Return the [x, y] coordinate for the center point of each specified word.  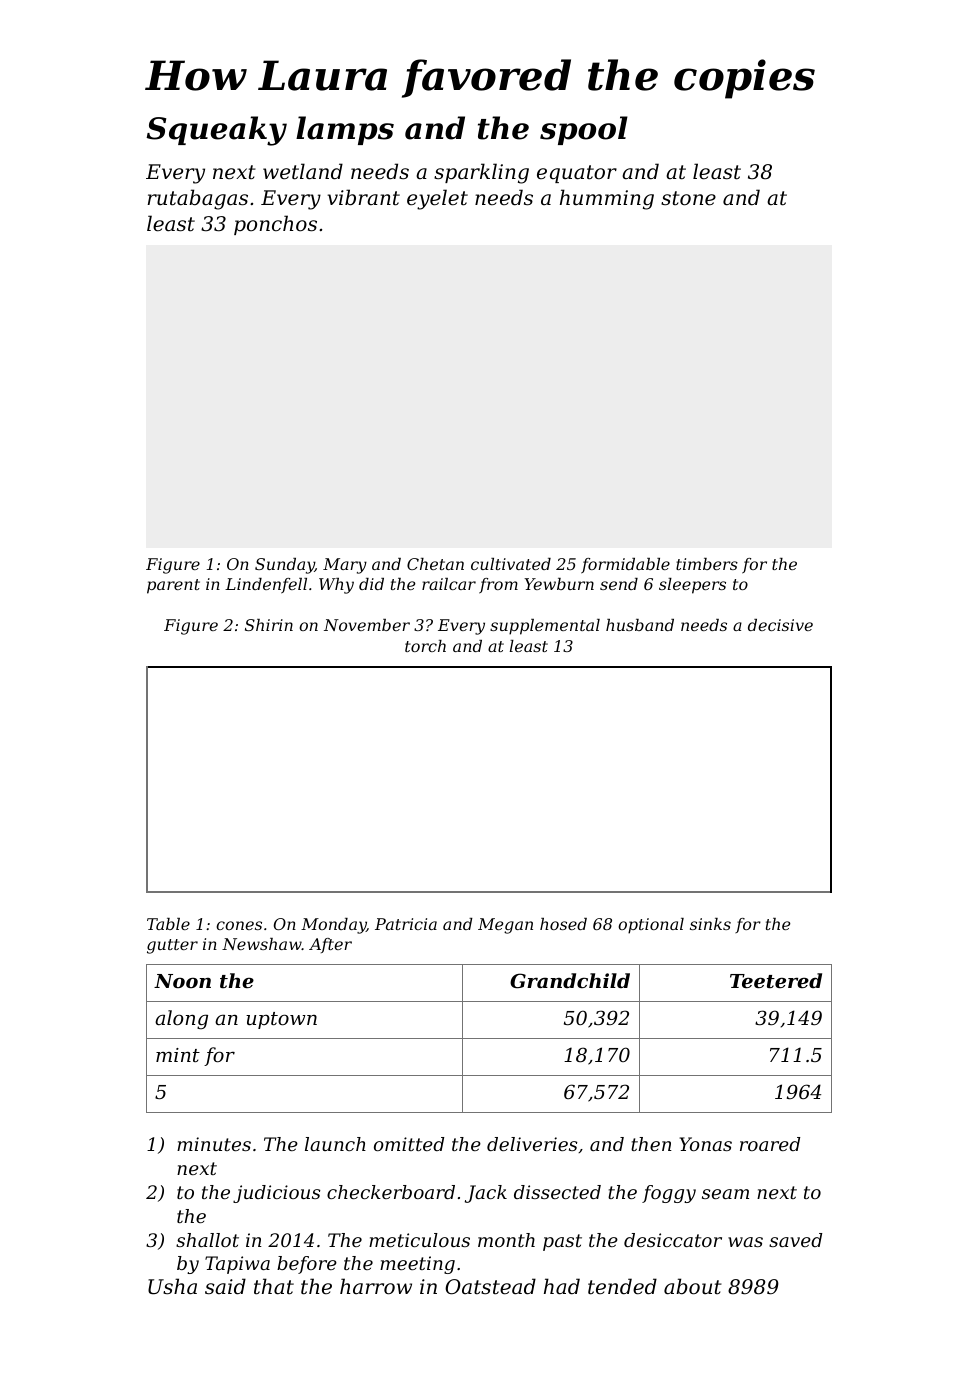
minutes [214, 1144]
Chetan [435, 564]
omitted [409, 1144]
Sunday [285, 566]
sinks [710, 924]
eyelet [437, 199]
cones [239, 925]
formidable [625, 566]
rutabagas [198, 199]
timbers [707, 564]
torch [425, 646]
